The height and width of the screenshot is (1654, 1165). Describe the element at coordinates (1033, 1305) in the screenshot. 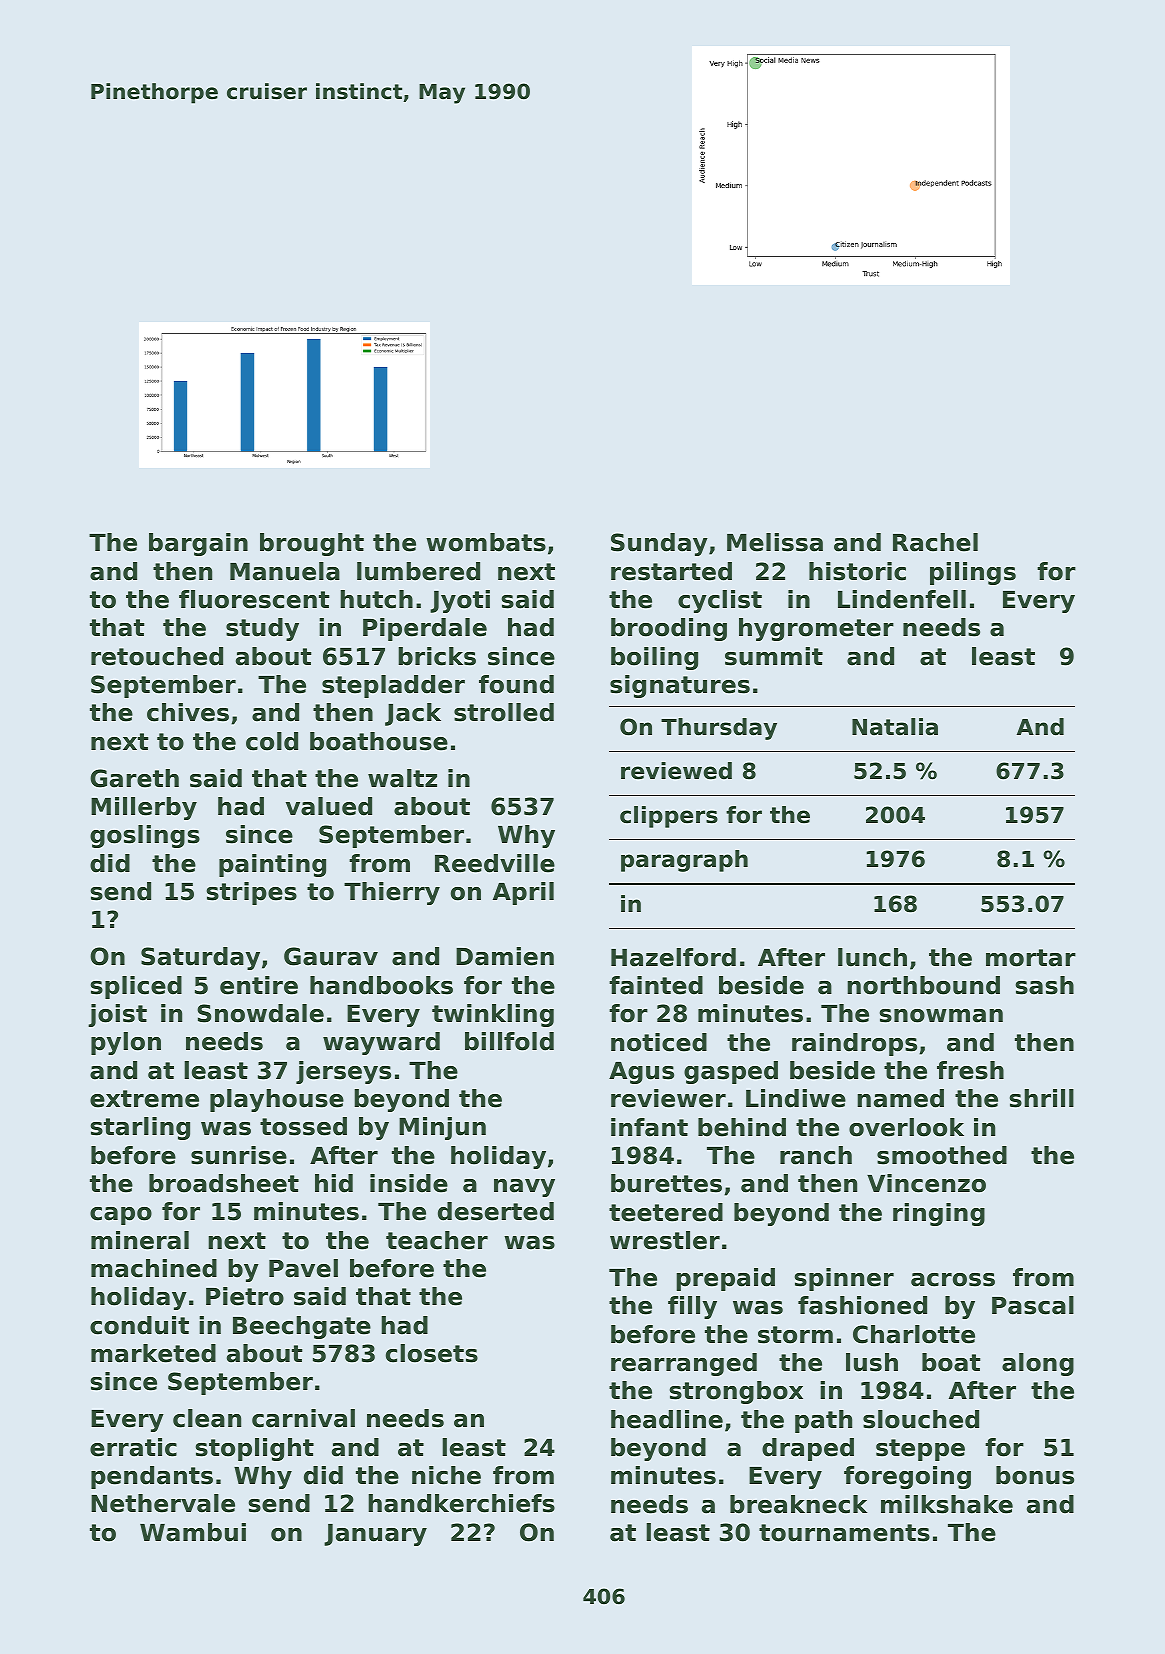

I see `Pascal` at that location.
